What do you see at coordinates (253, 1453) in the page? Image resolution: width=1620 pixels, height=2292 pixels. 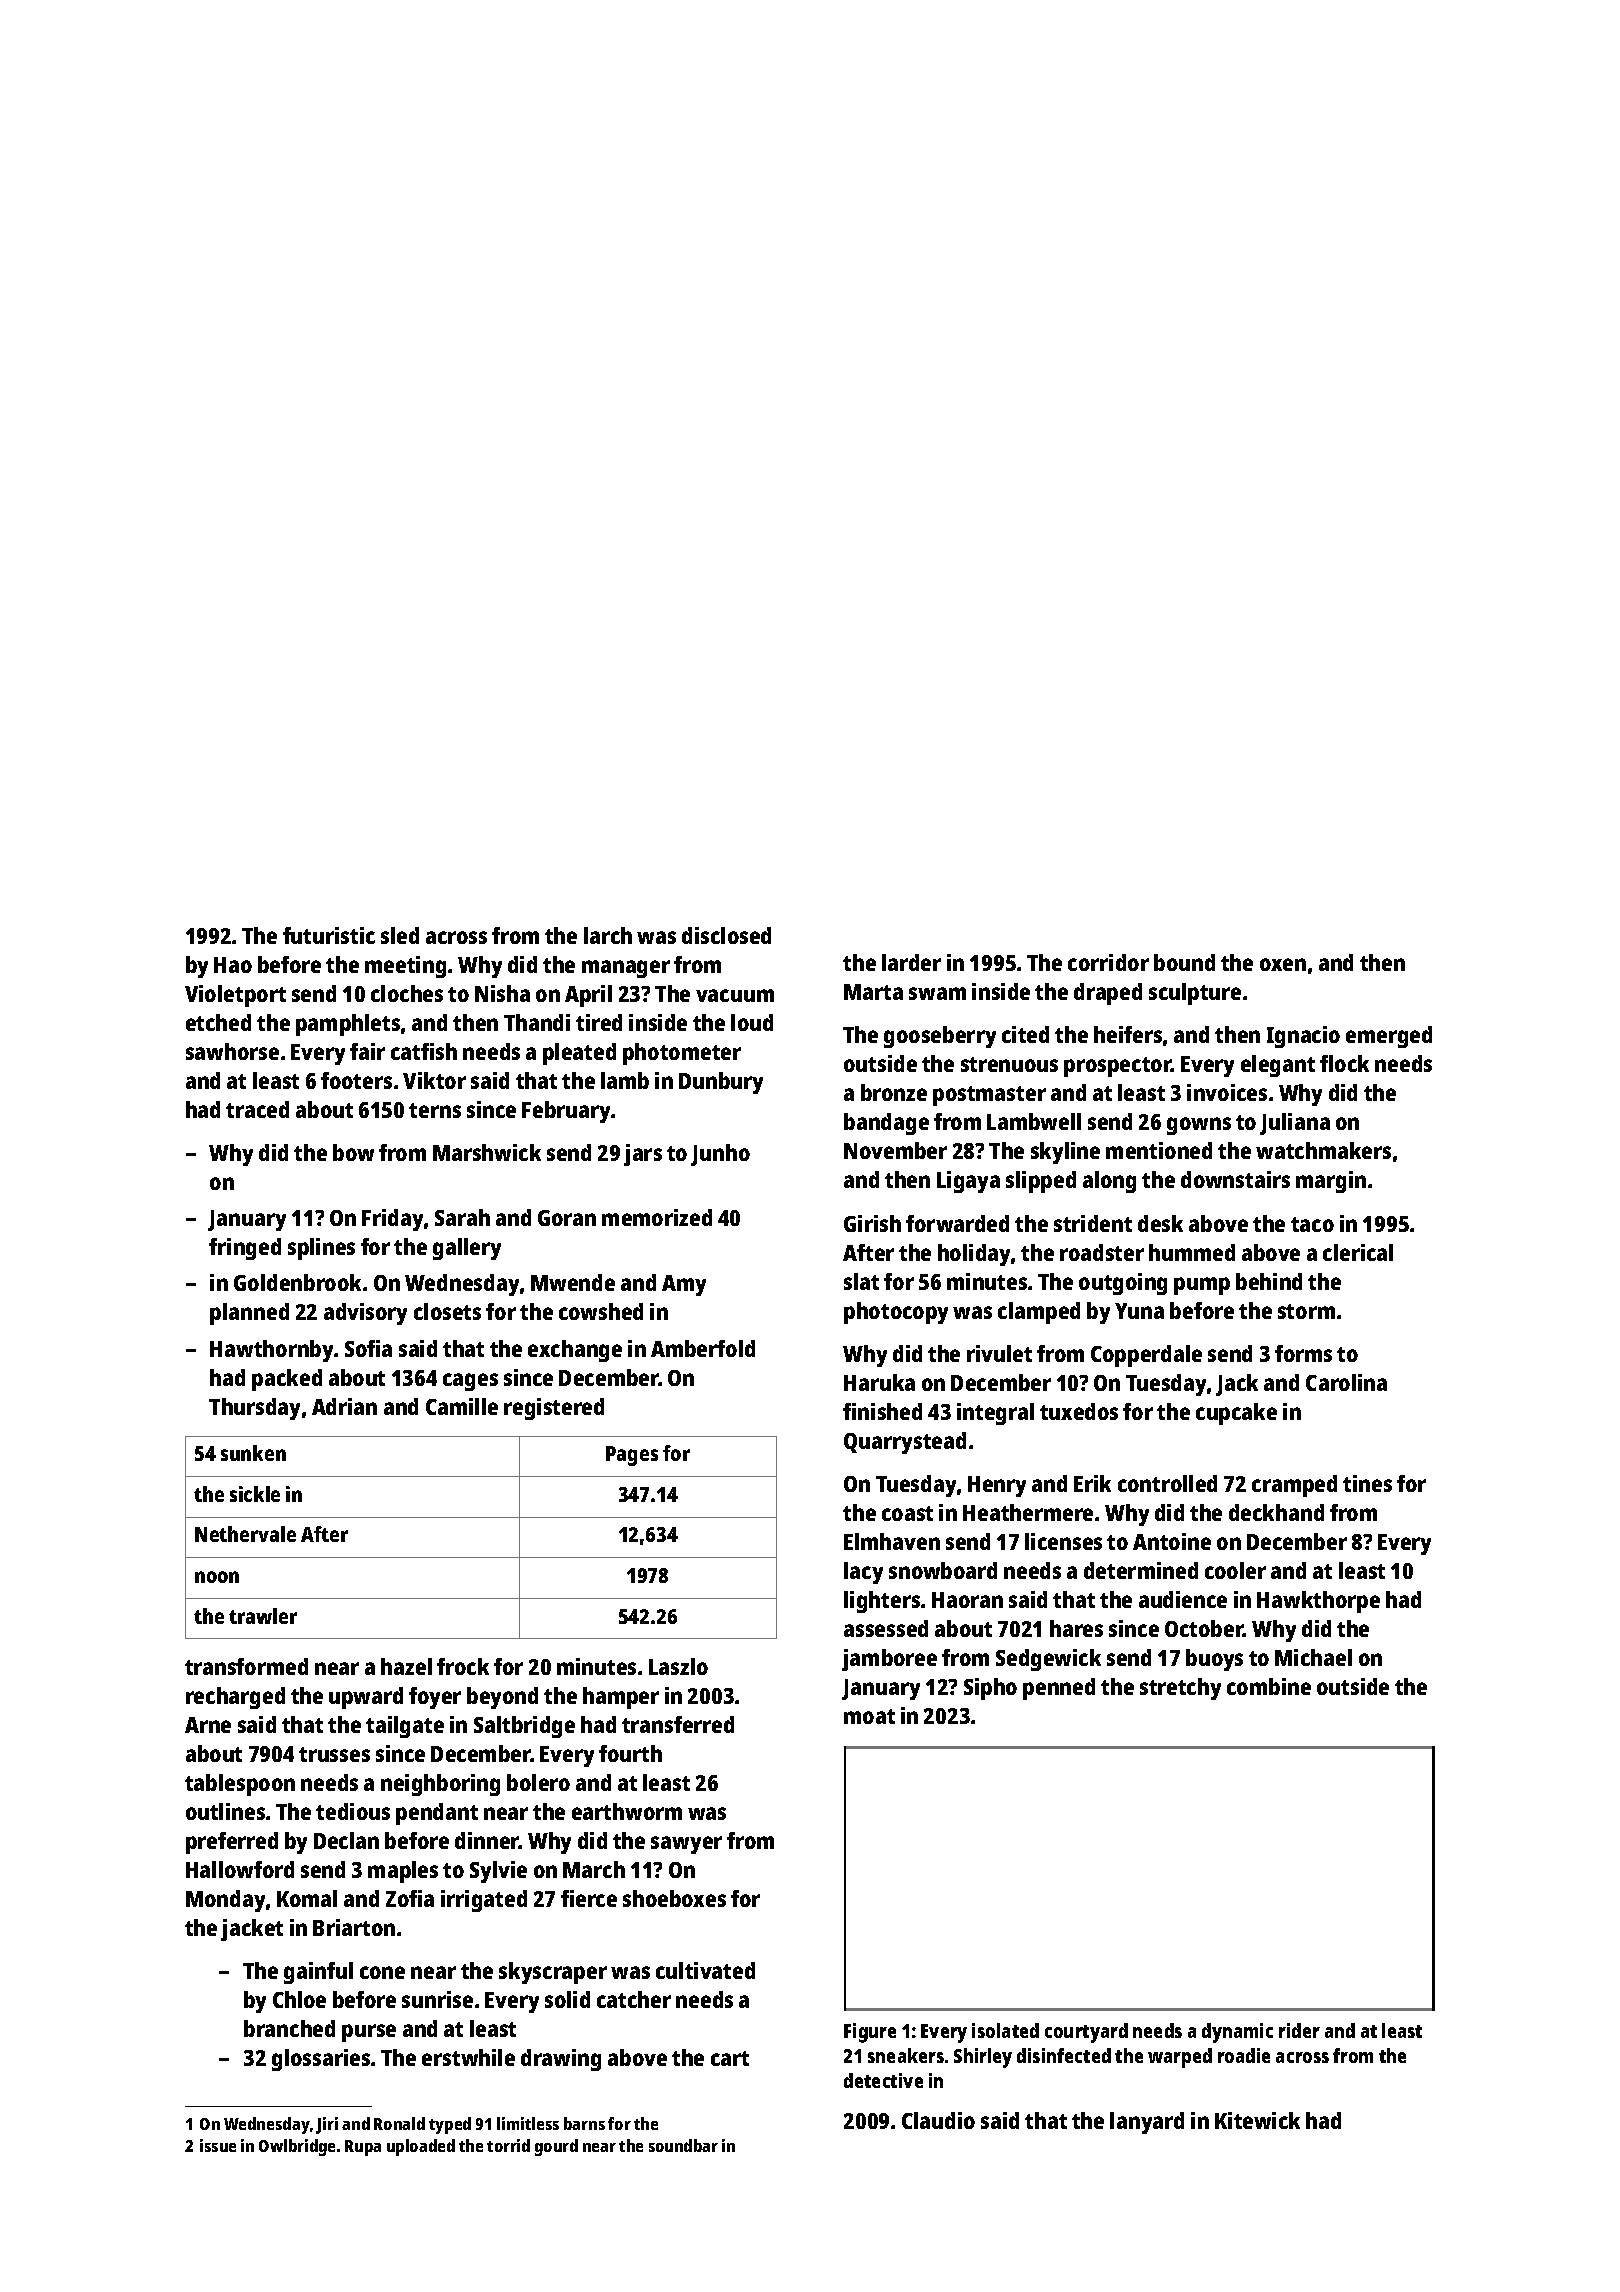 I see `sunken` at bounding box center [253, 1453].
